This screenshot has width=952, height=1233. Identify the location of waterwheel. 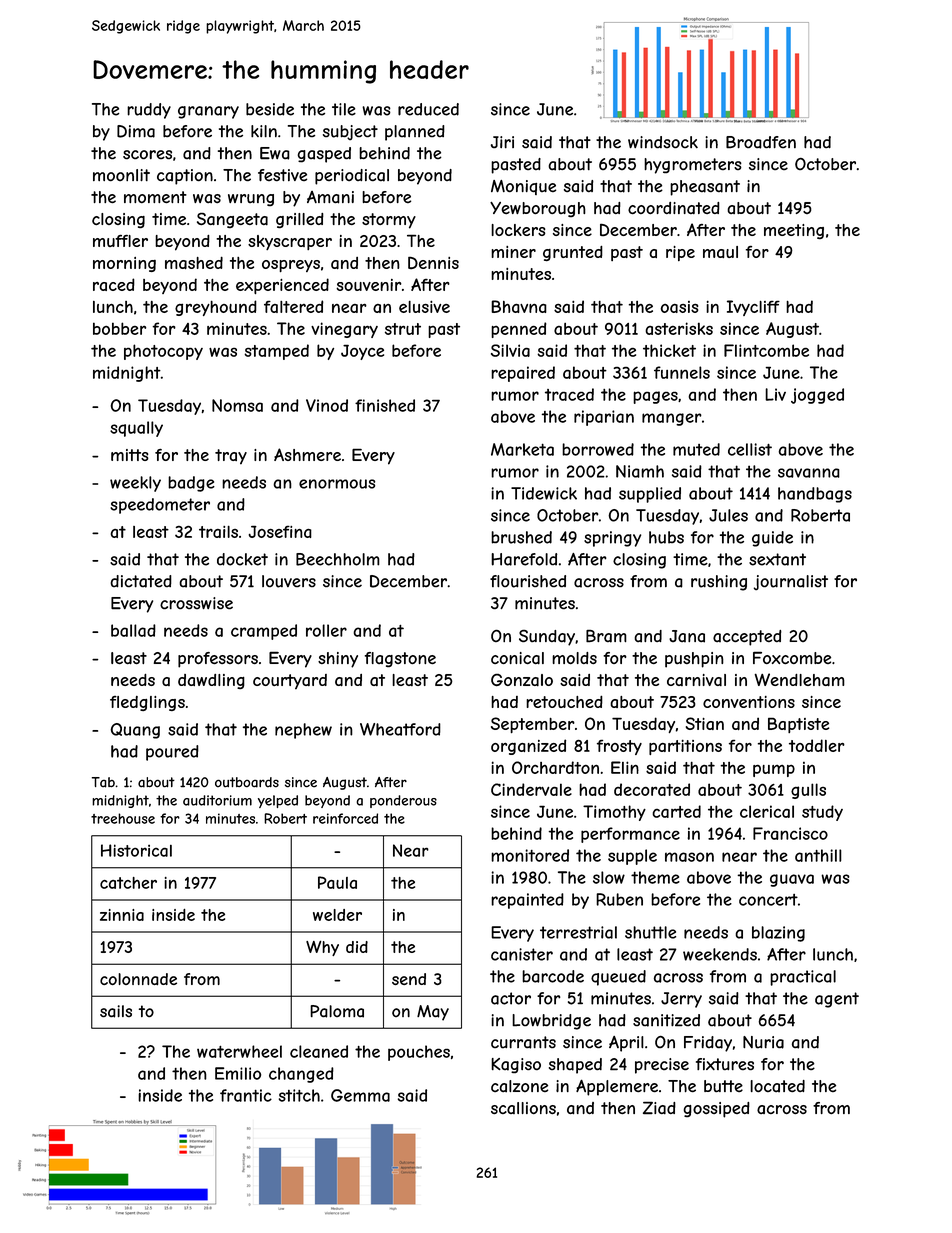
(239, 1051).
